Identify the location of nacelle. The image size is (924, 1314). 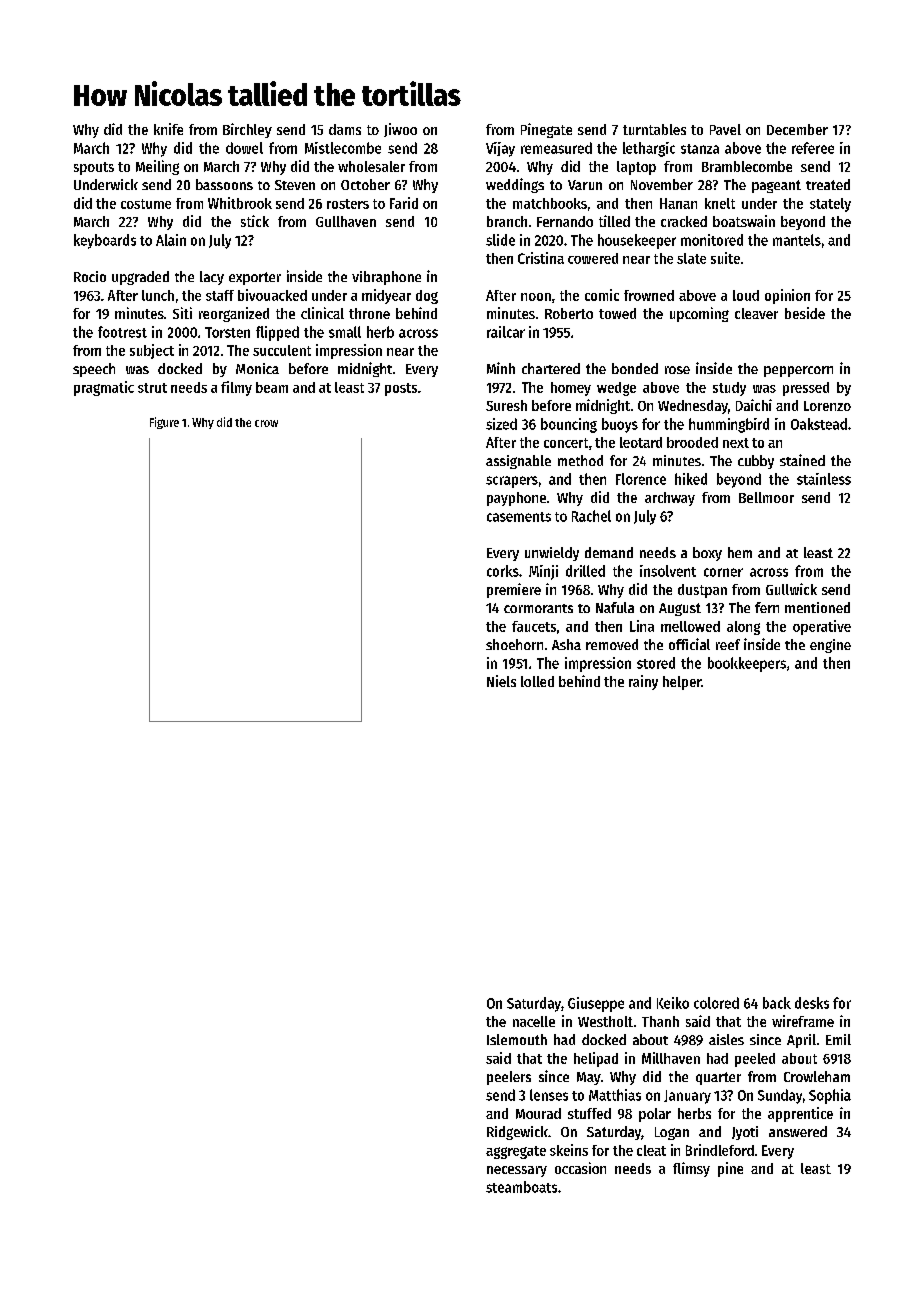
(534, 1021).
